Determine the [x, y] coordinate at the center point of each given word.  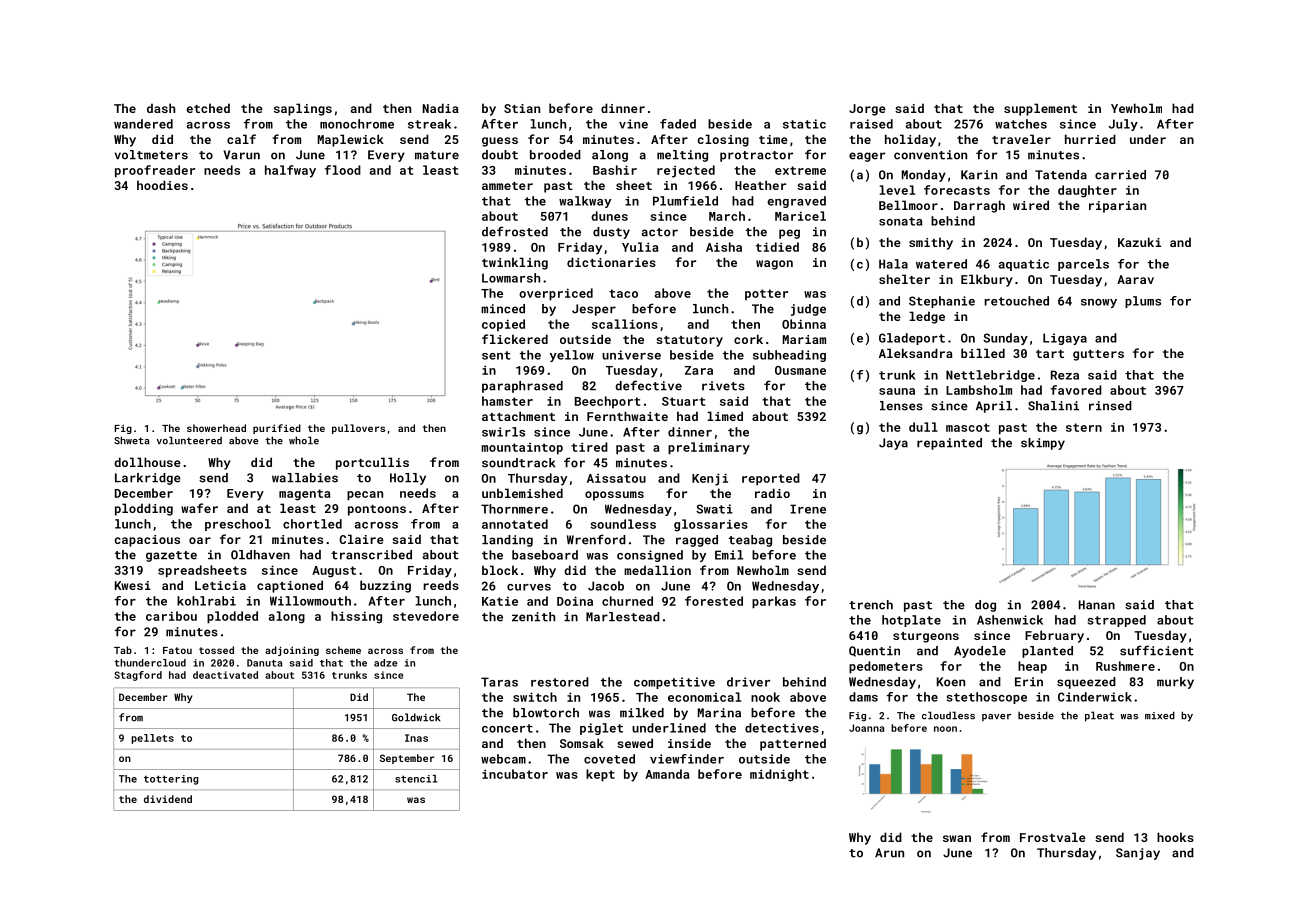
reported [771, 479]
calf [241, 139]
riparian [1117, 207]
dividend [168, 799]
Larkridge [148, 479]
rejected [686, 171]
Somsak [582, 743]
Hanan [1097, 605]
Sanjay [1138, 854]
